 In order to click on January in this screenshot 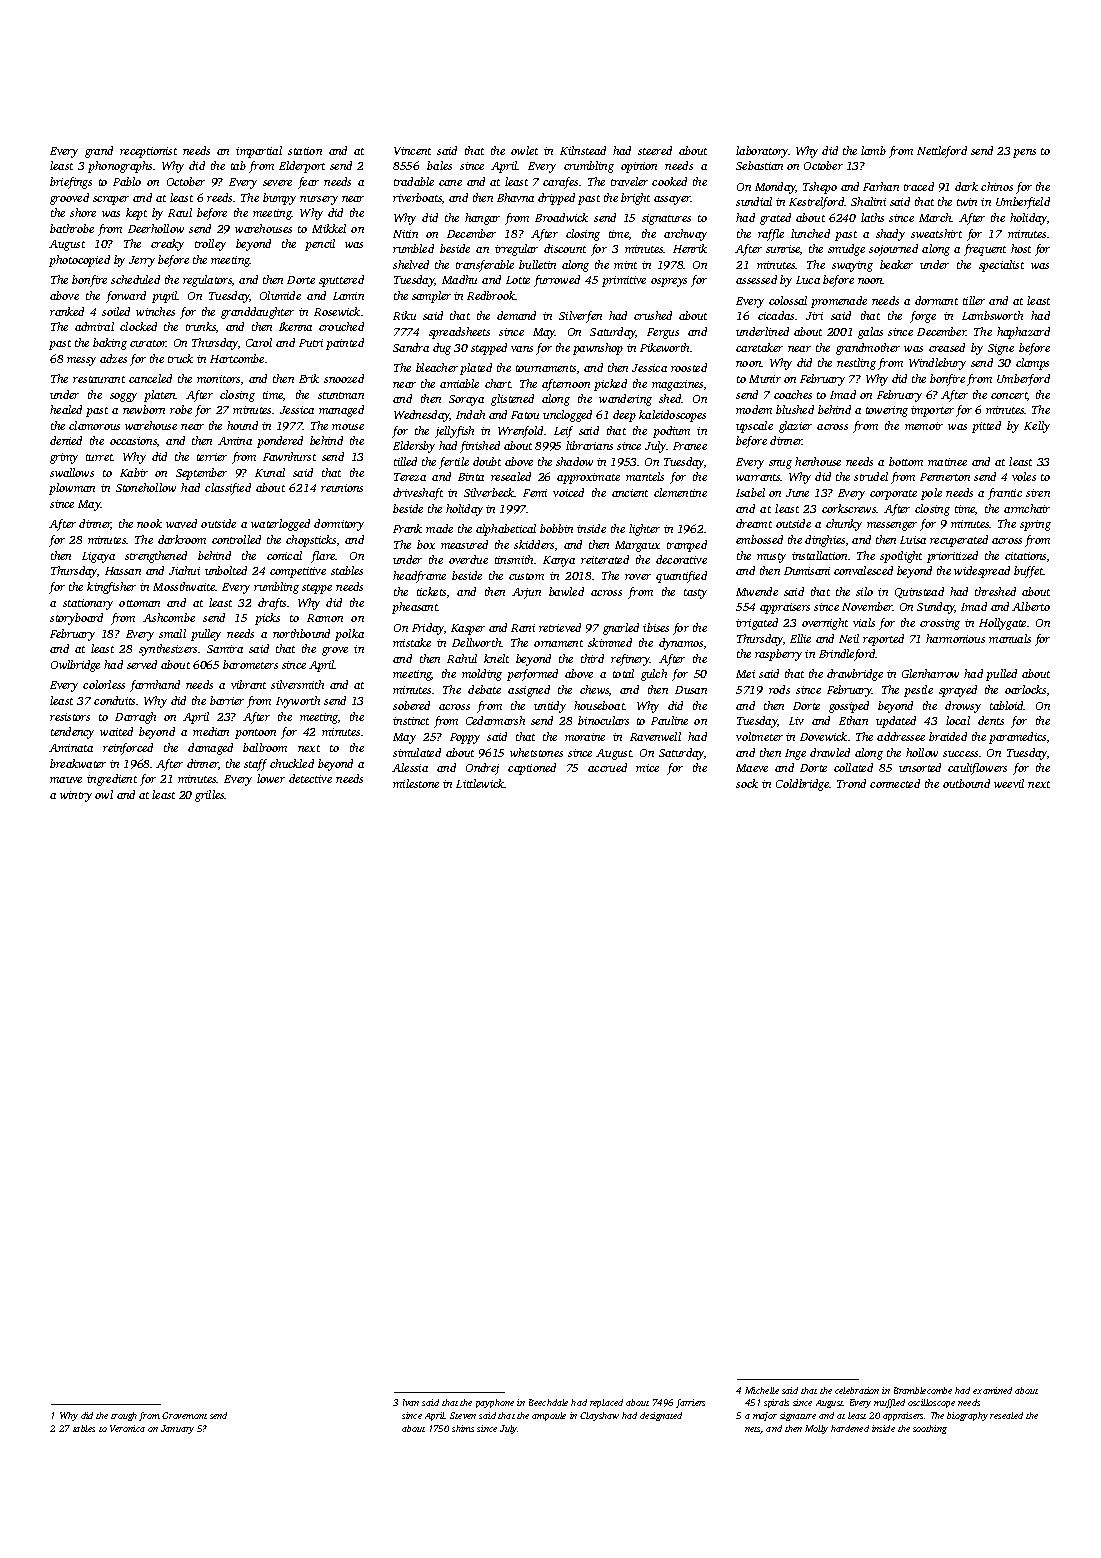, I will do `click(177, 1429)`.
